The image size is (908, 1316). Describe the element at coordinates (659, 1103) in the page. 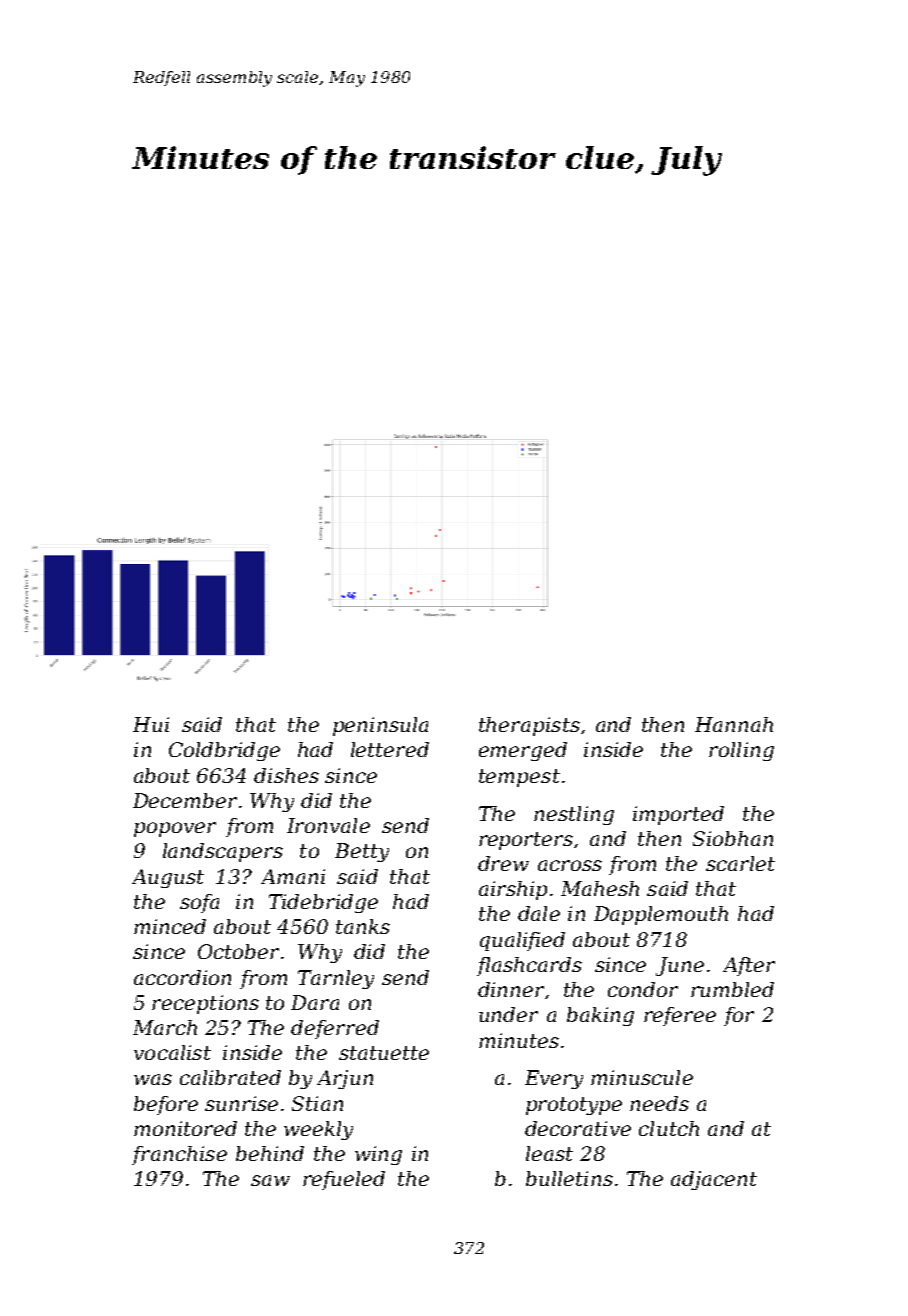

I see `needs` at that location.
